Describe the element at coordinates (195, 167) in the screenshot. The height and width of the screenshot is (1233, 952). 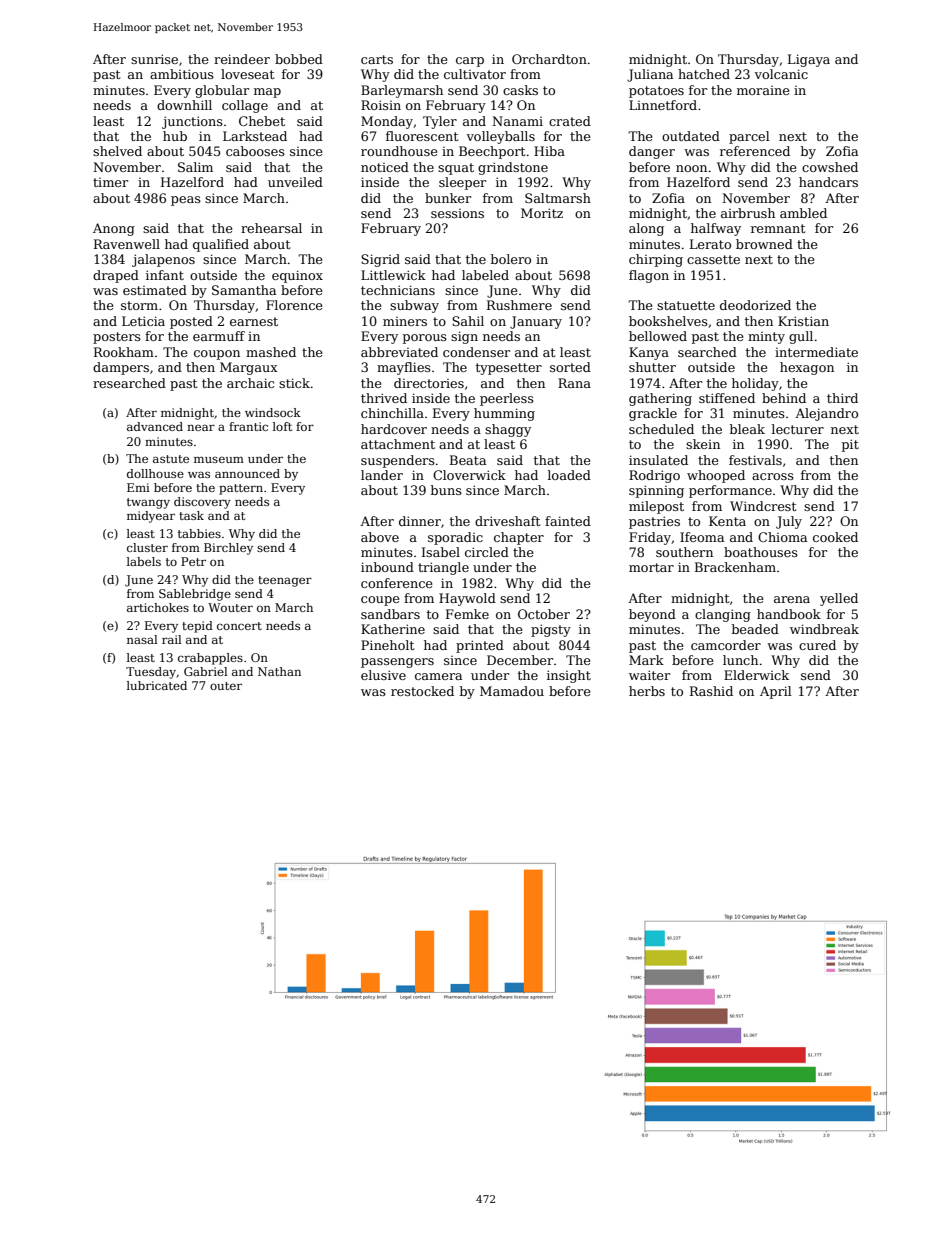
I see `Salim` at that location.
